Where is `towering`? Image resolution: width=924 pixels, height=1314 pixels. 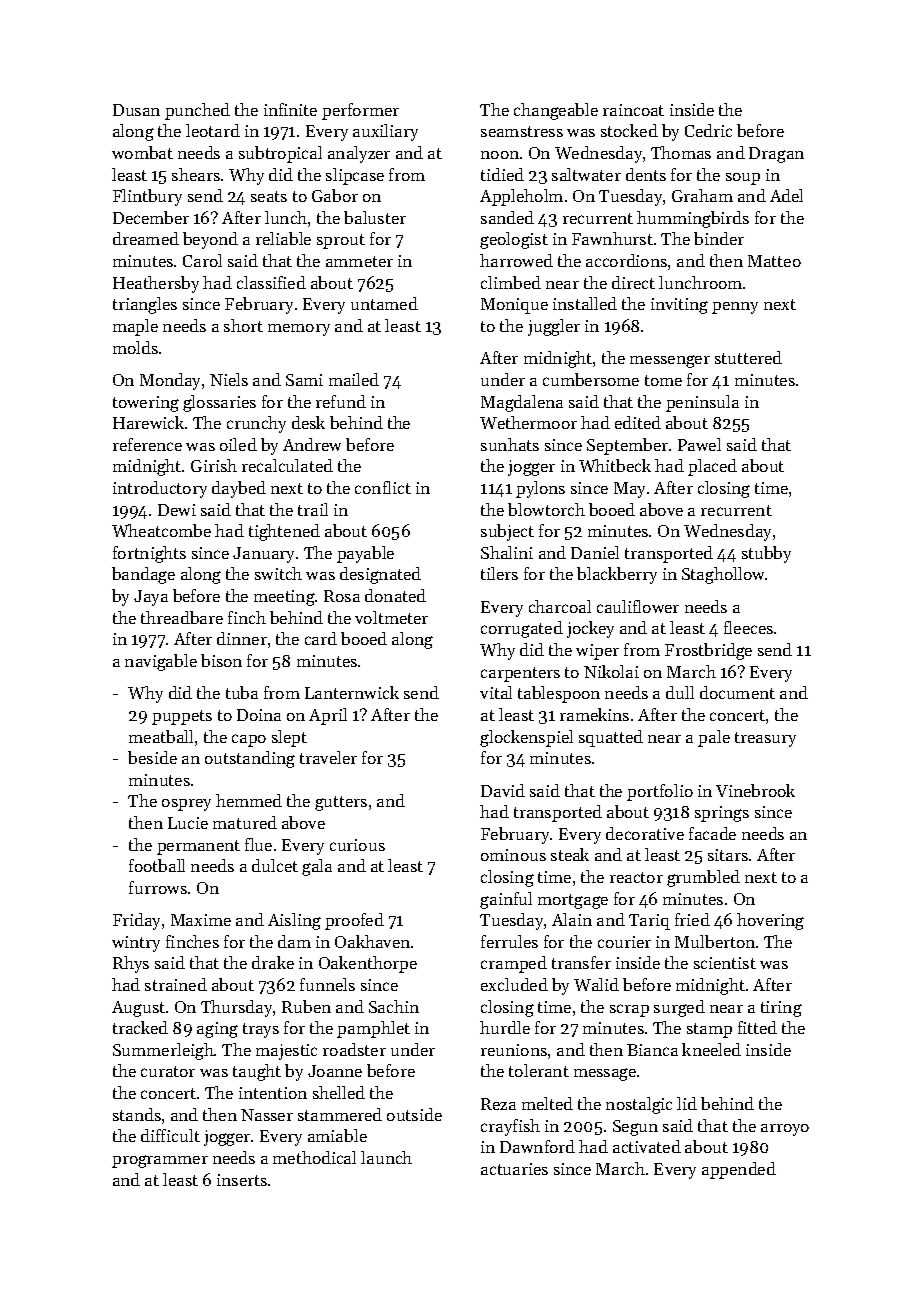 towering is located at coordinates (146, 404).
